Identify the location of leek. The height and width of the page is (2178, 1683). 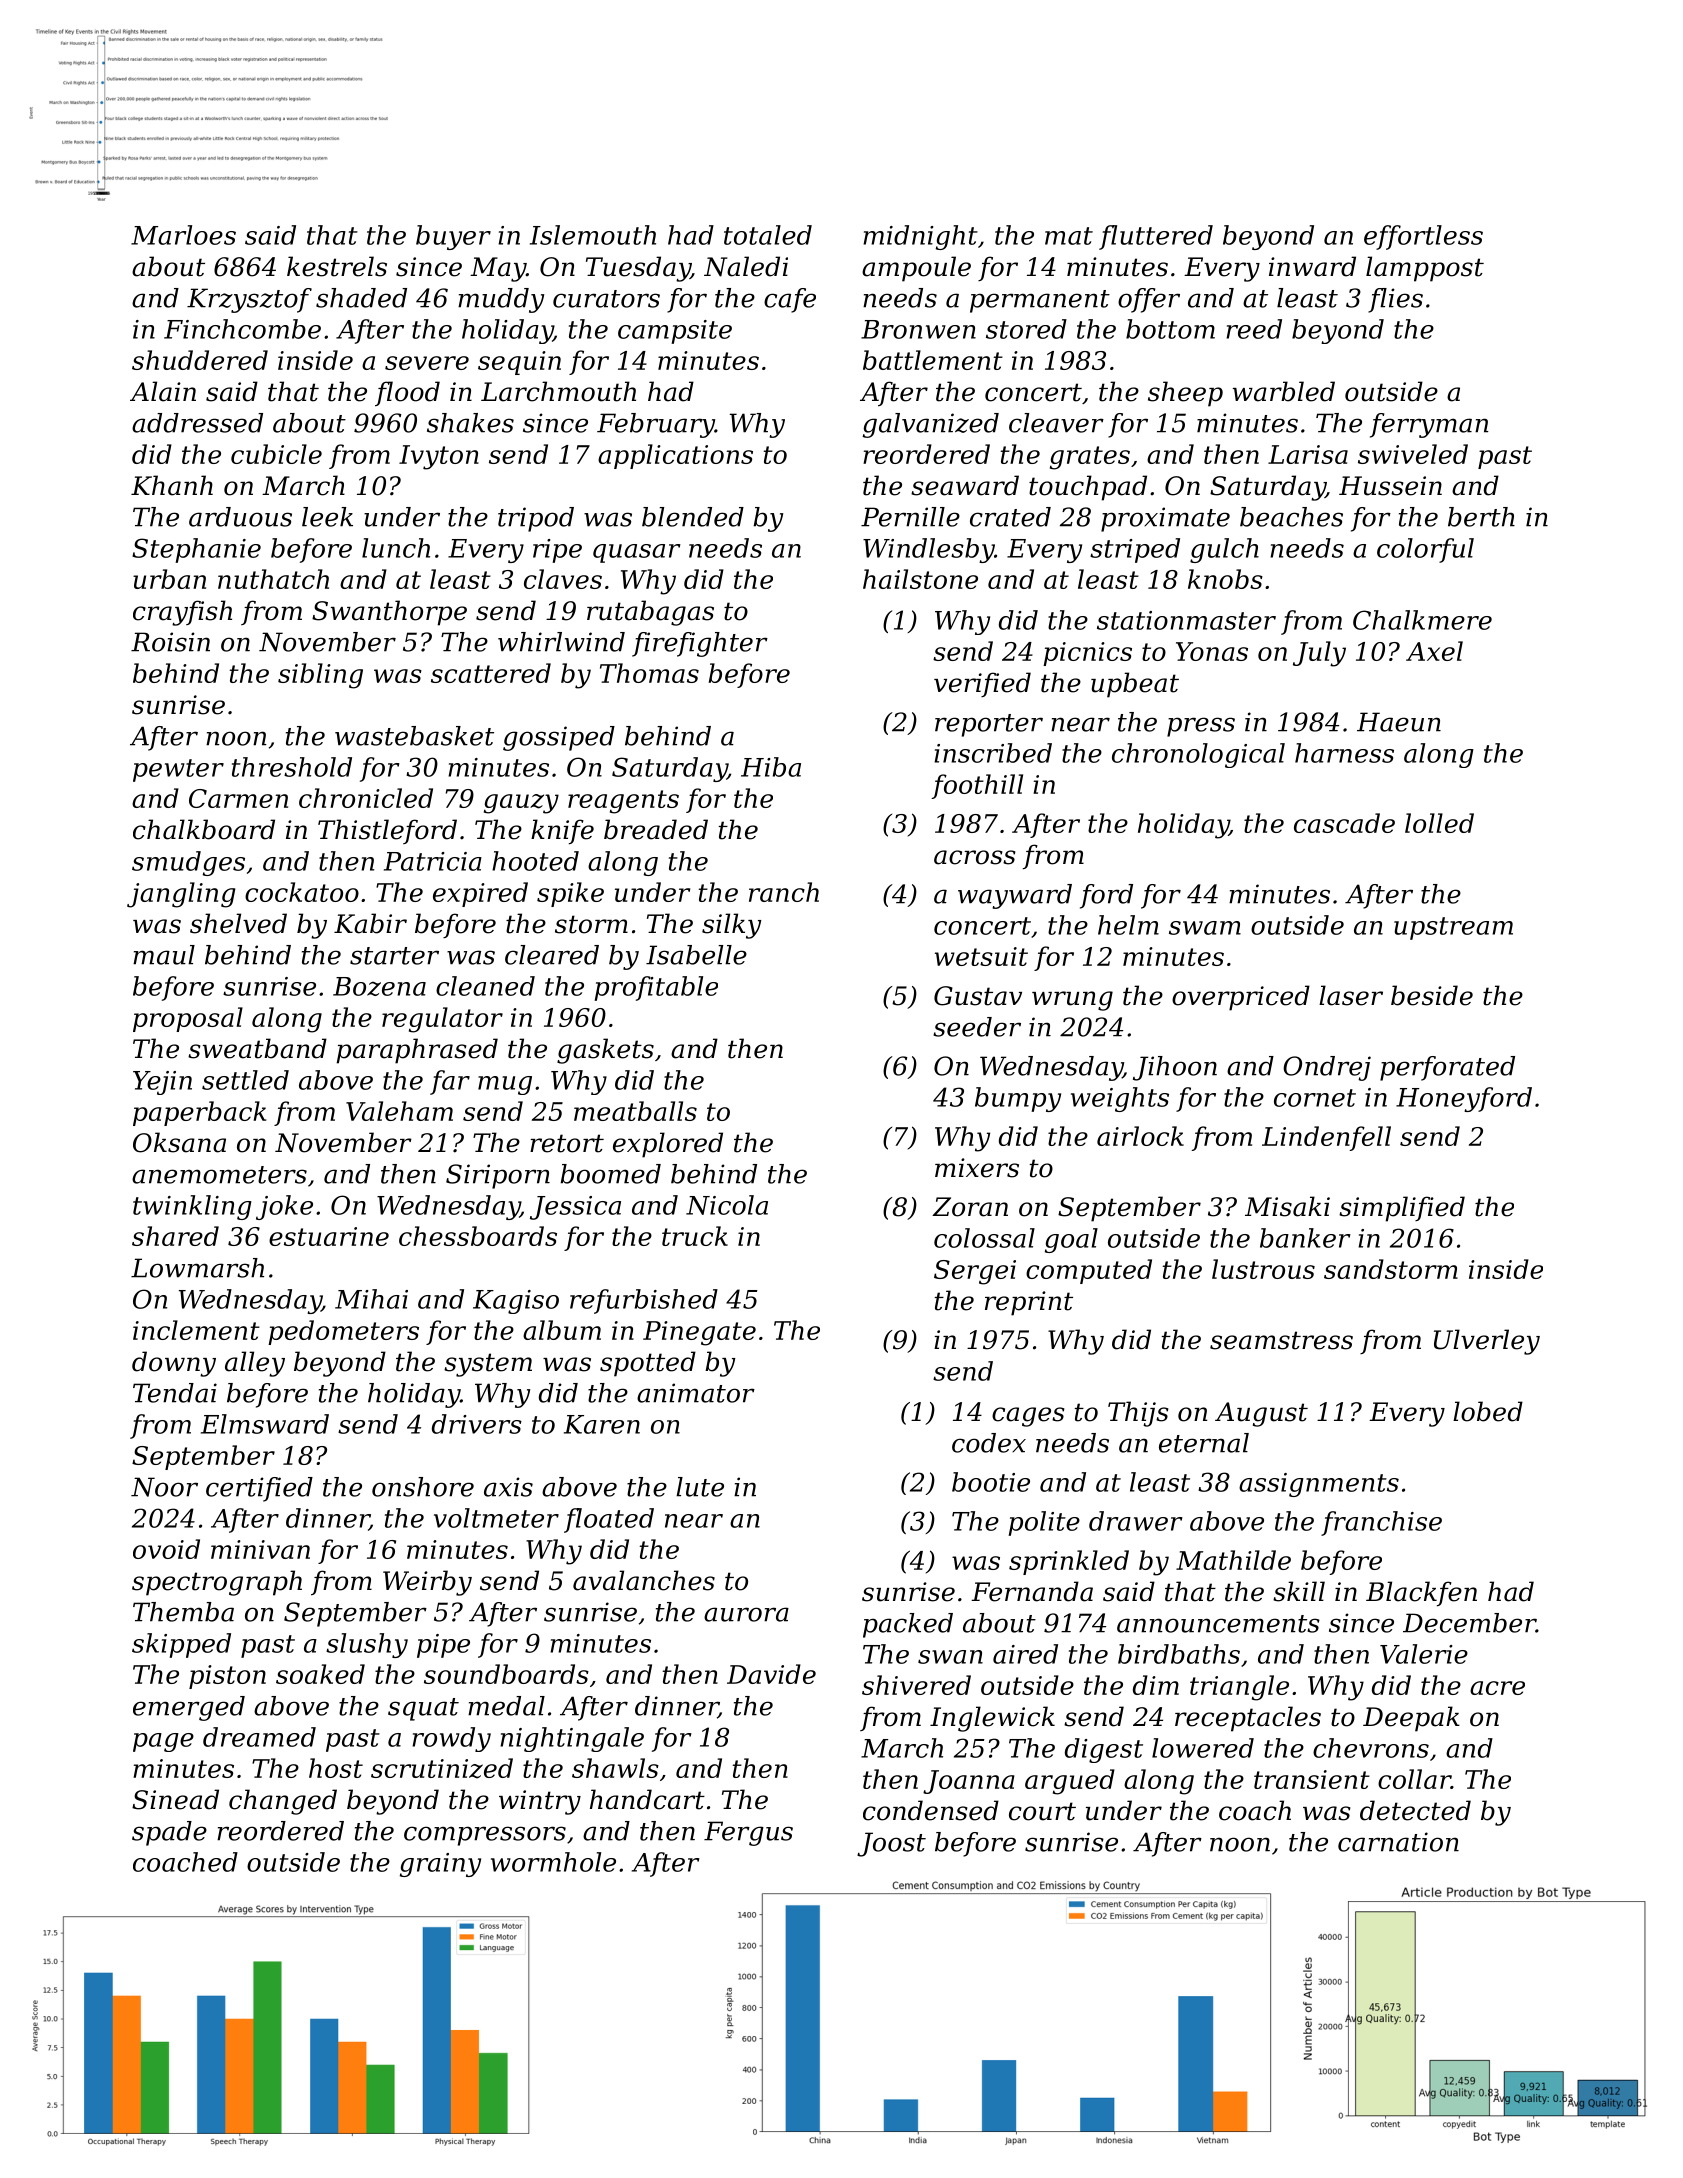
(327, 517).
